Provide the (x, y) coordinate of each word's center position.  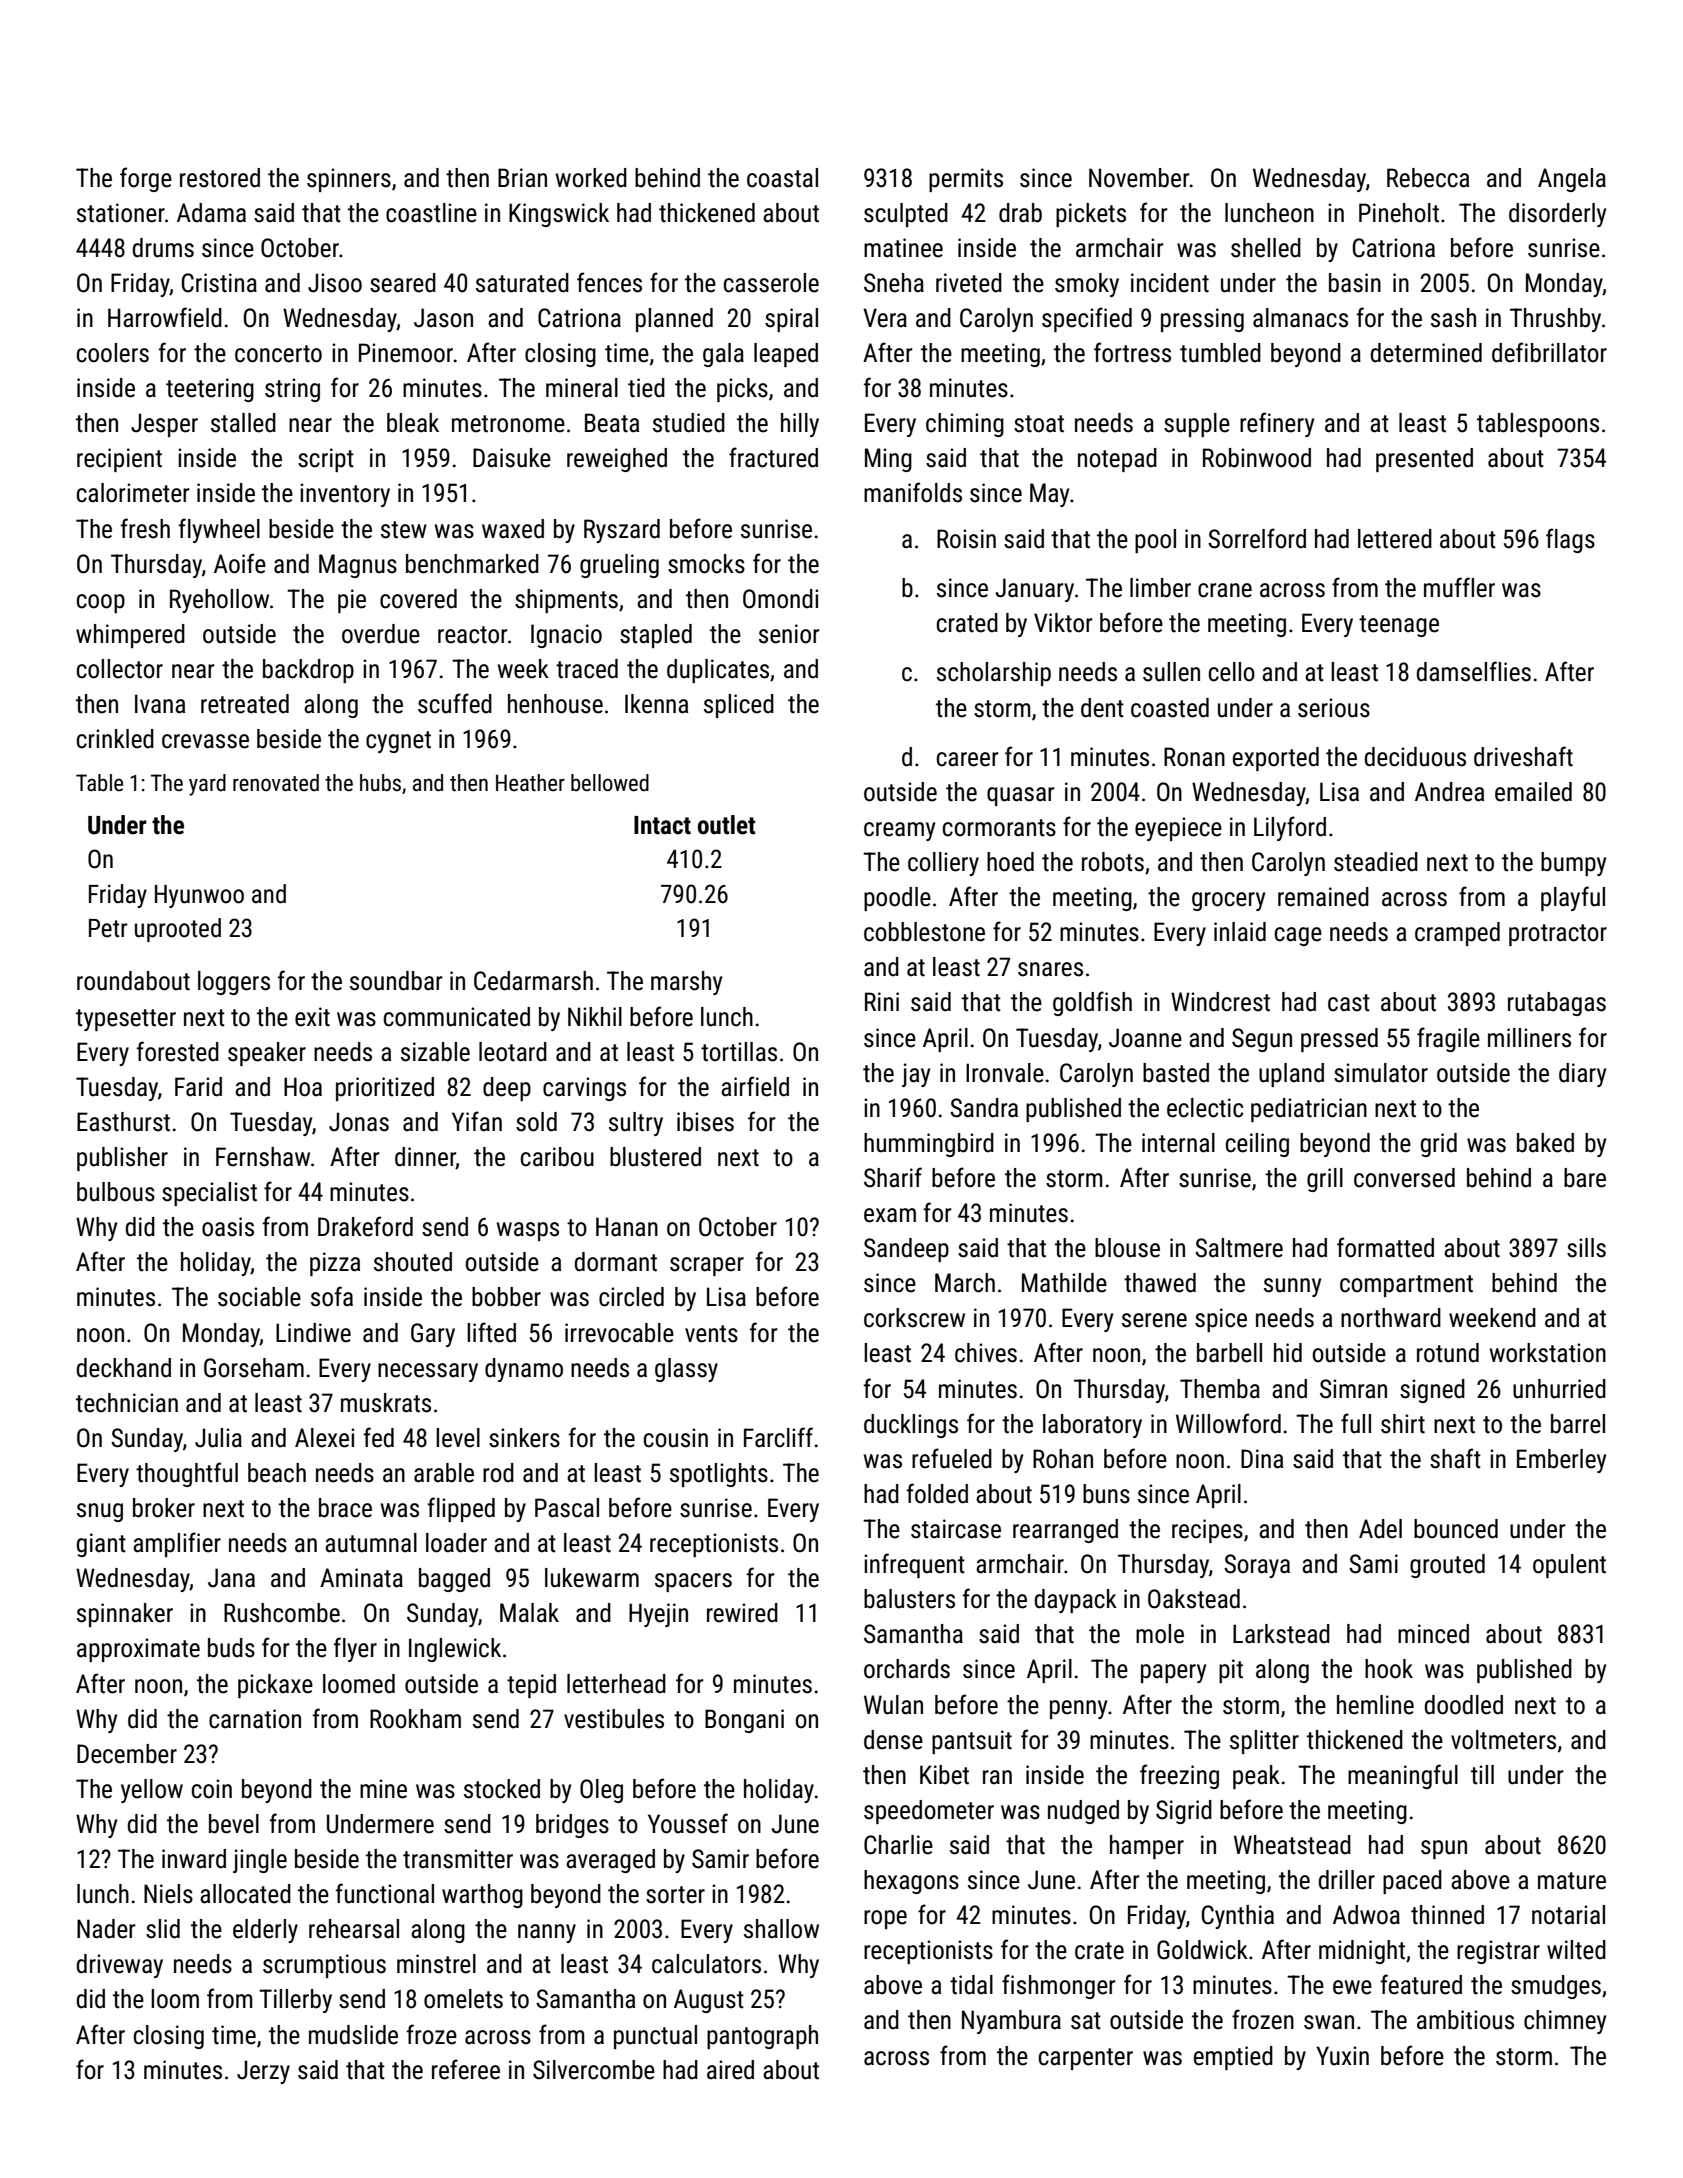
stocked (502, 1789)
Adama (211, 213)
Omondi (780, 599)
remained (1323, 897)
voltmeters (1503, 1740)
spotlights (719, 1475)
